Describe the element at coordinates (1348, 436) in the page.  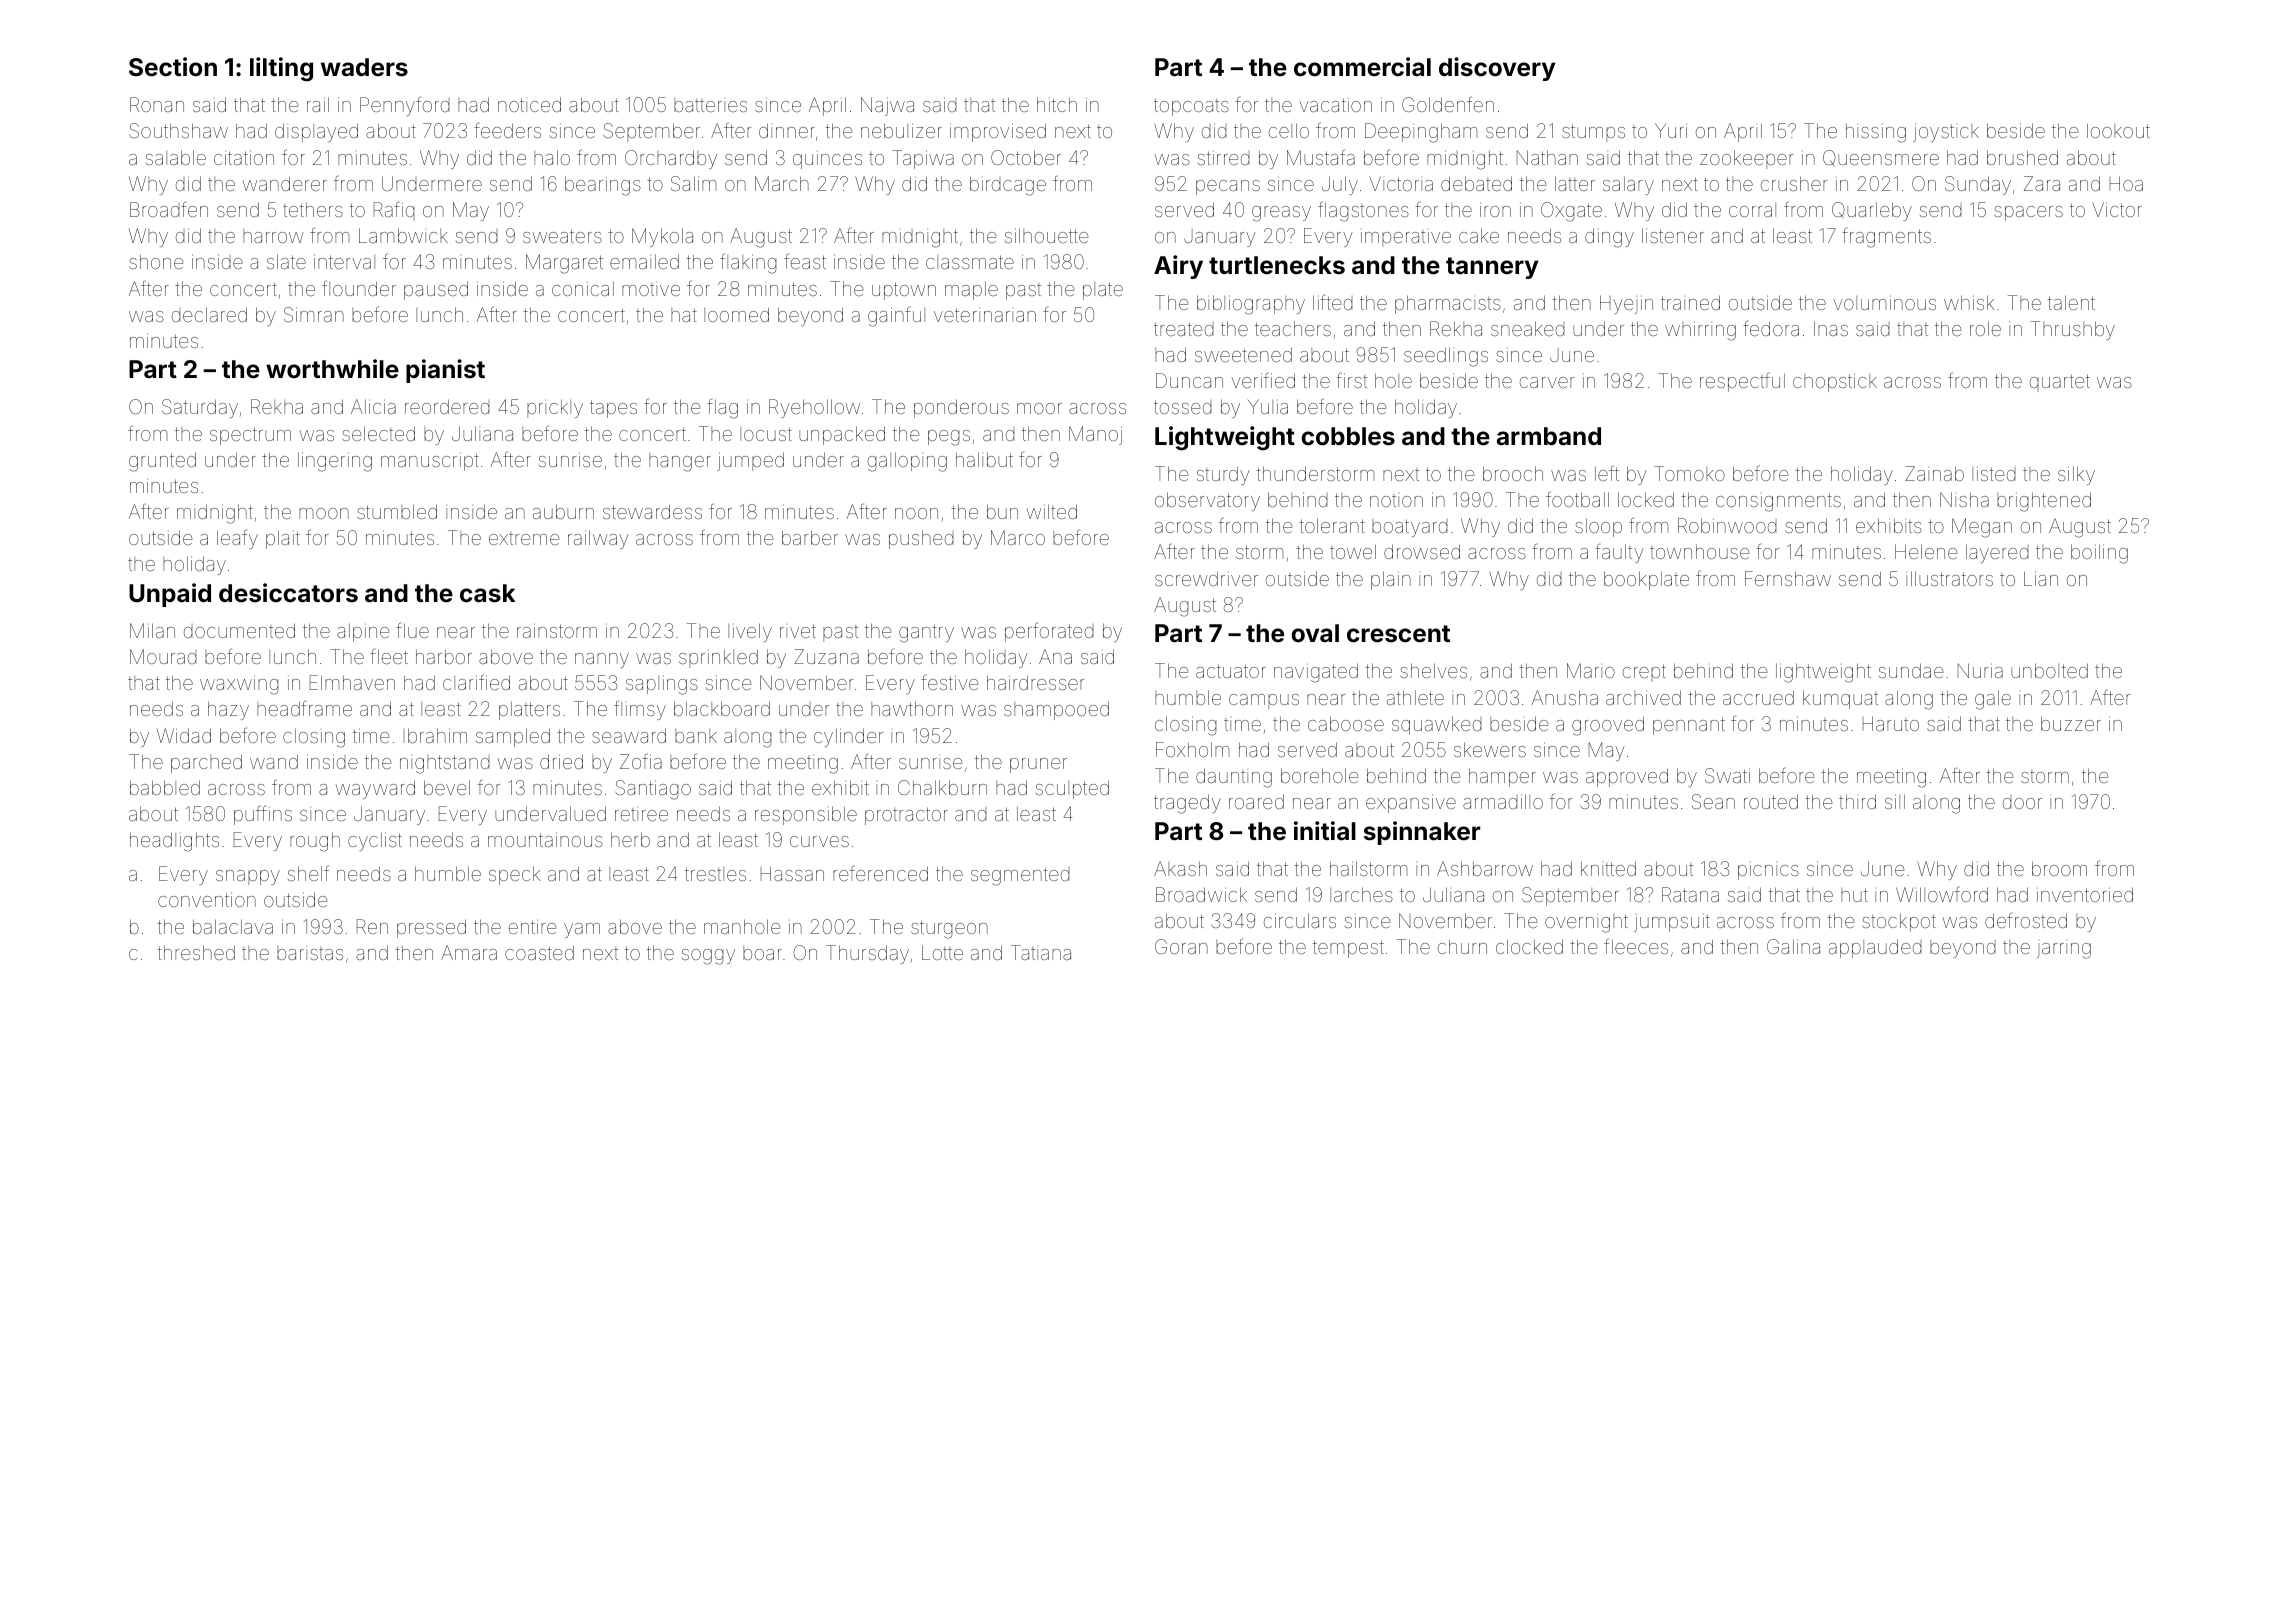
I see `cobbles` at that location.
